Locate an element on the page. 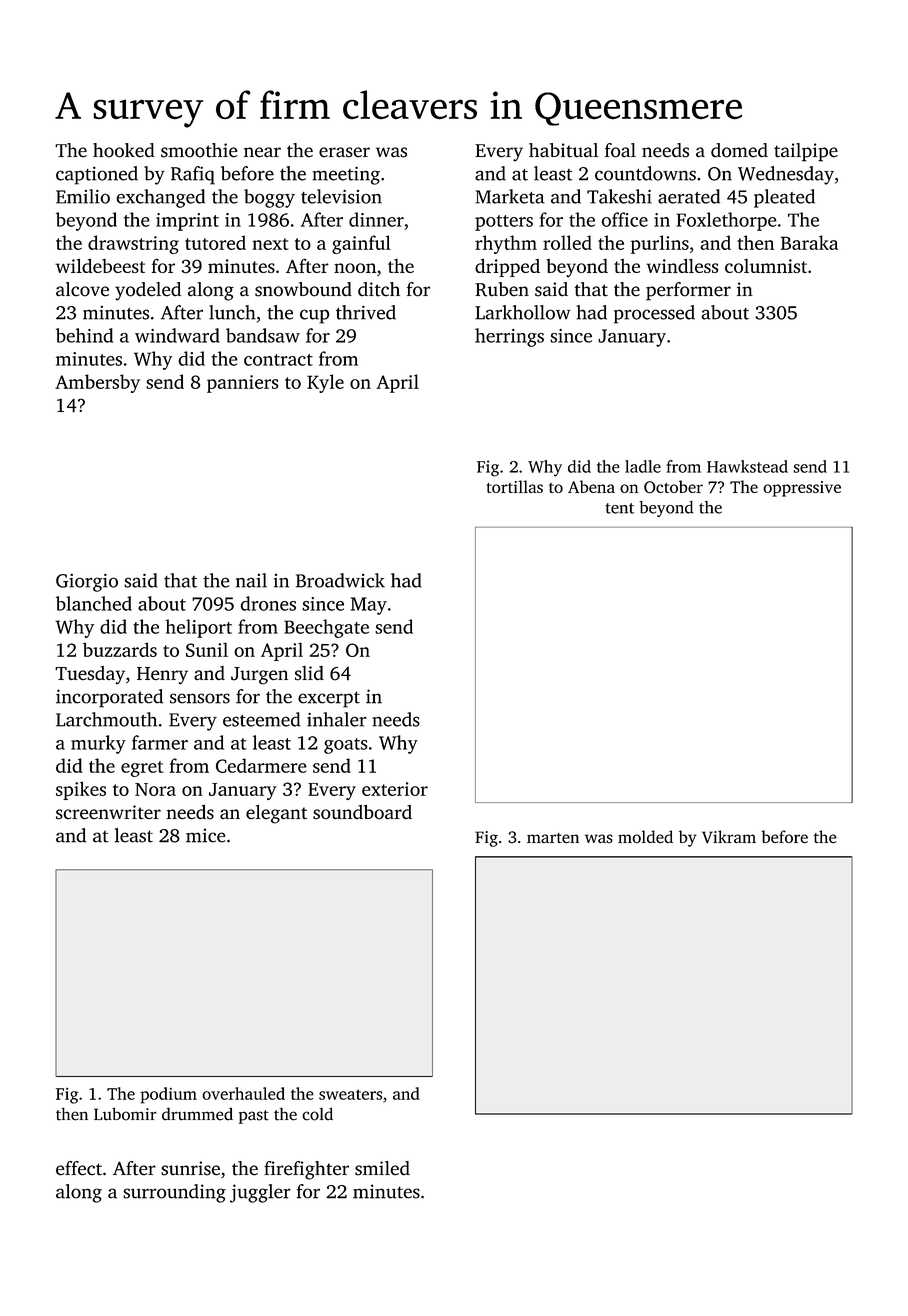 The height and width of the page is (1316, 908). Marketa is located at coordinates (510, 196).
